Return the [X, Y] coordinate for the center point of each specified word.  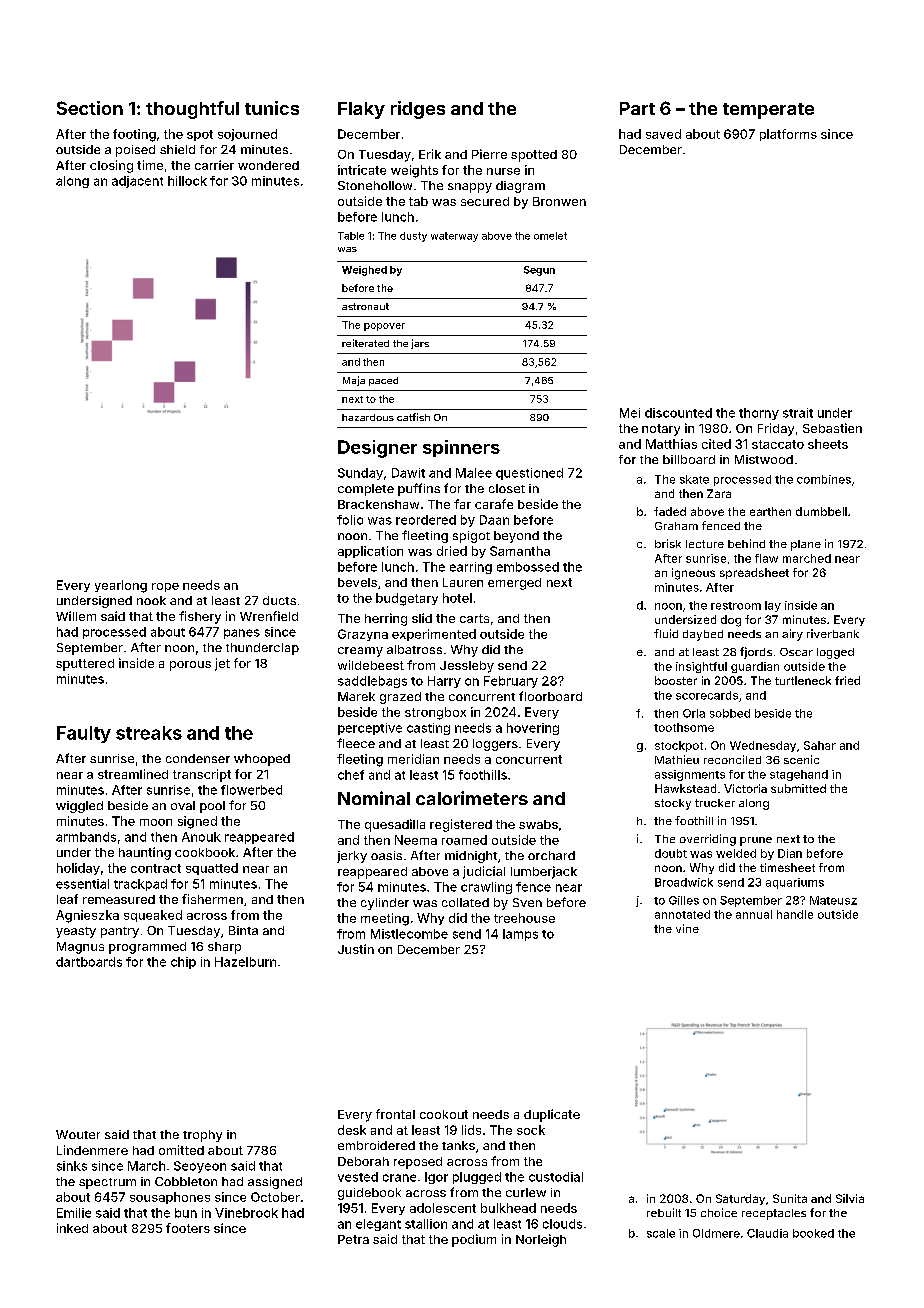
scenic [801, 759]
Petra [353, 1239]
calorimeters [472, 798]
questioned [529, 474]
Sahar [820, 745]
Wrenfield [269, 616]
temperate [768, 111]
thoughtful [192, 110]
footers [188, 1228]
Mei [630, 413]
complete [366, 490]
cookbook [205, 852]
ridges [418, 110]
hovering [533, 729]
